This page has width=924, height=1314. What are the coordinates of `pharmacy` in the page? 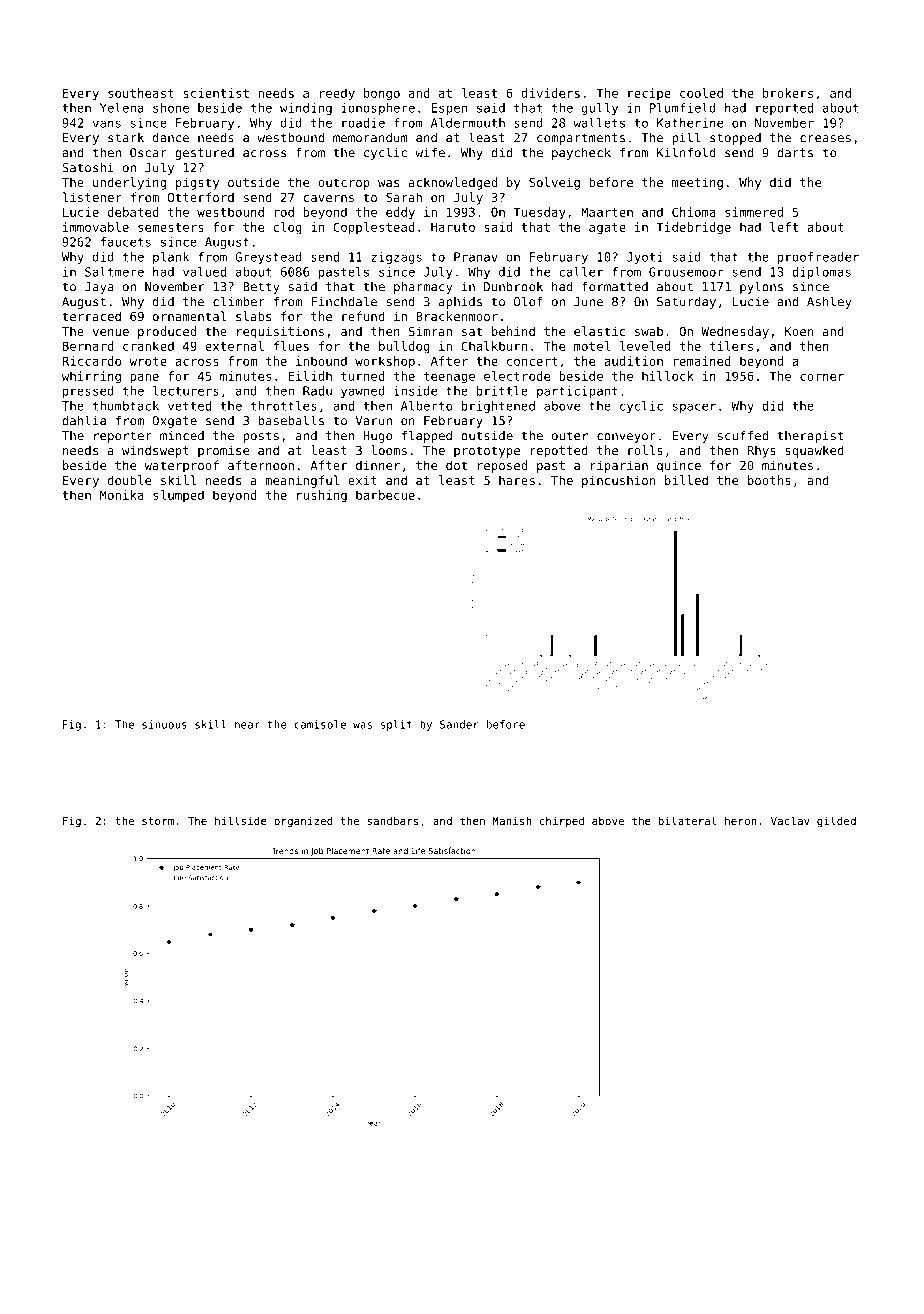 It's located at (423, 288).
